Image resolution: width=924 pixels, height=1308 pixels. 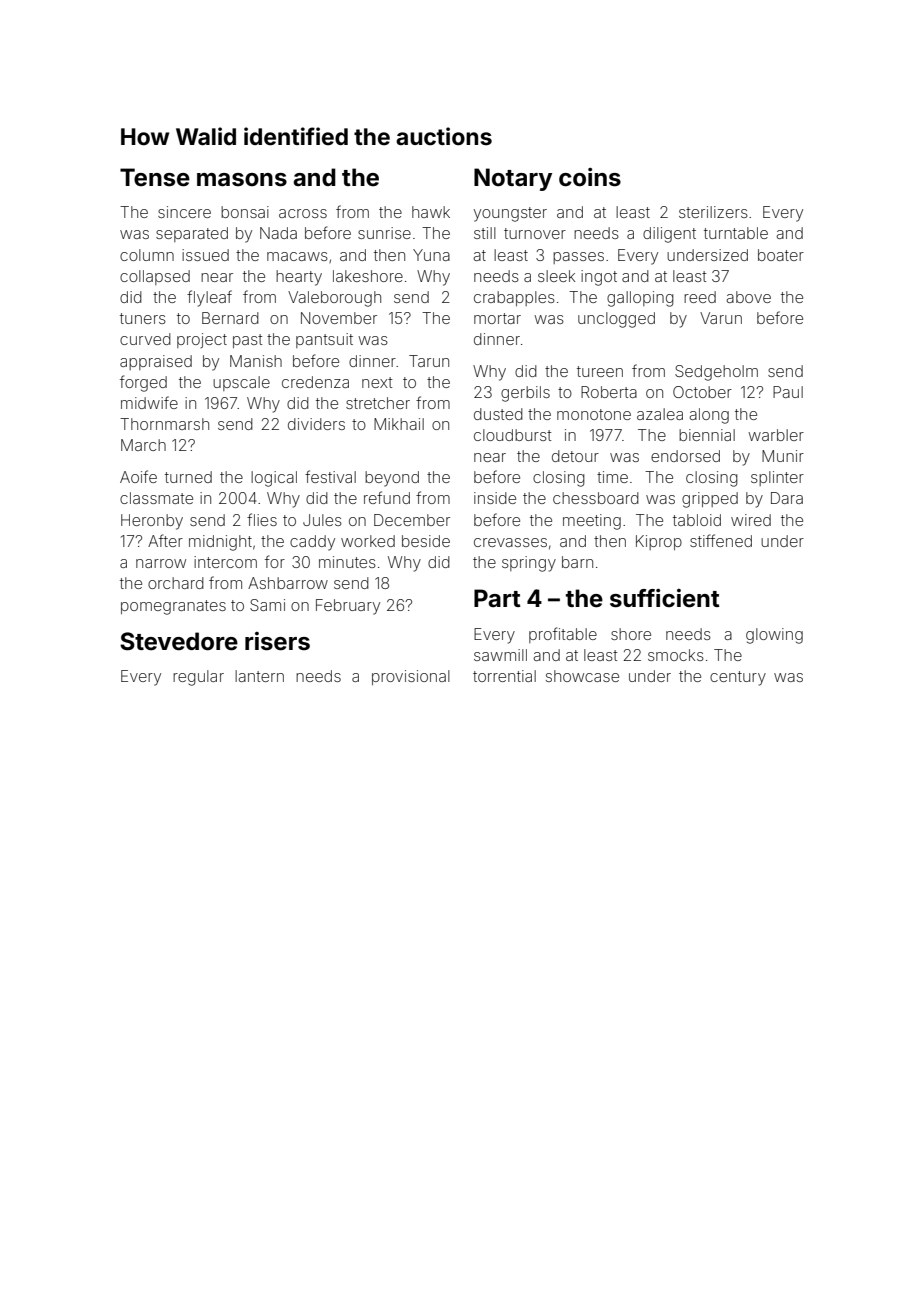 What do you see at coordinates (242, 180) in the image?
I see `masons` at bounding box center [242, 180].
